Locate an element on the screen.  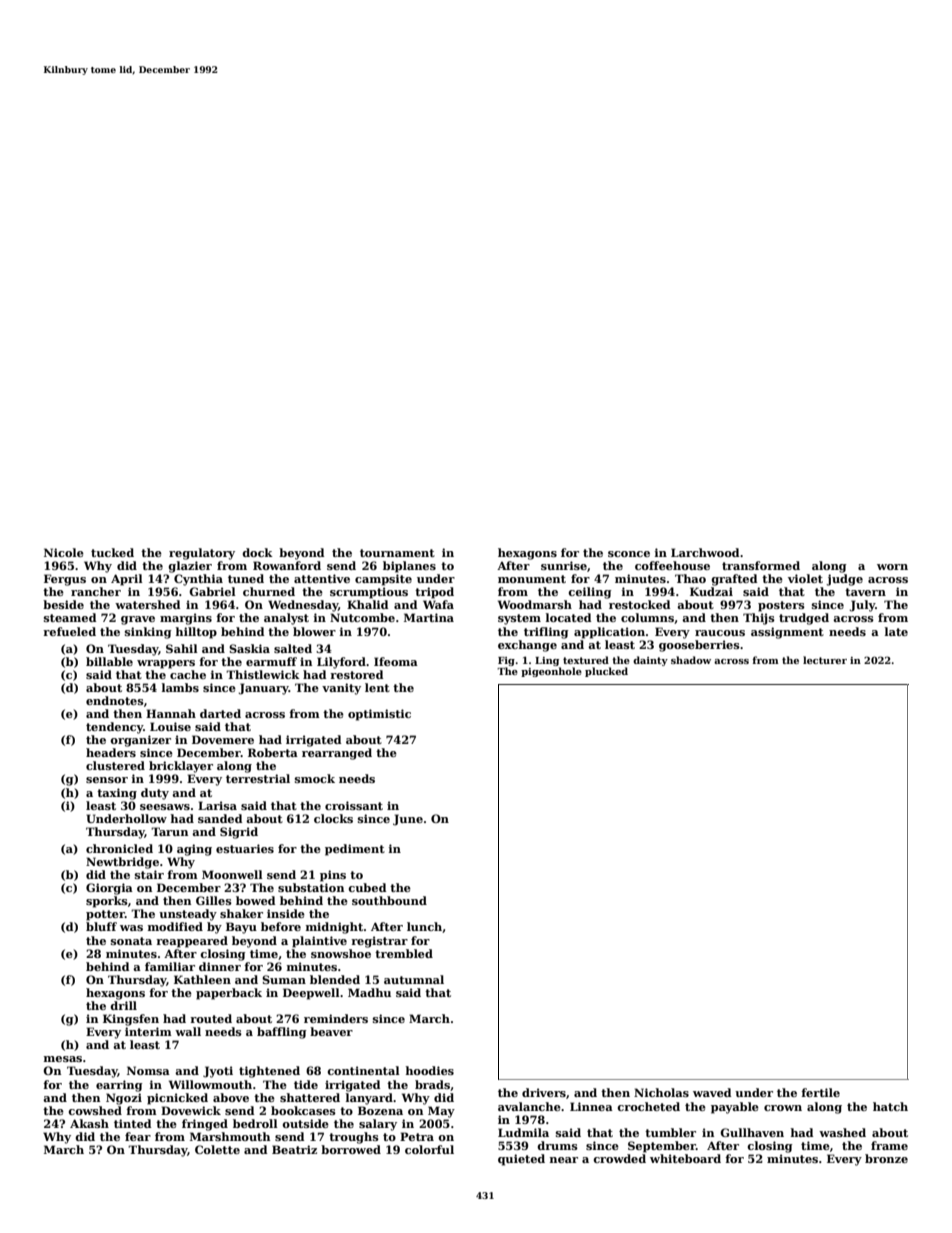
reappeared is located at coordinates (192, 942).
